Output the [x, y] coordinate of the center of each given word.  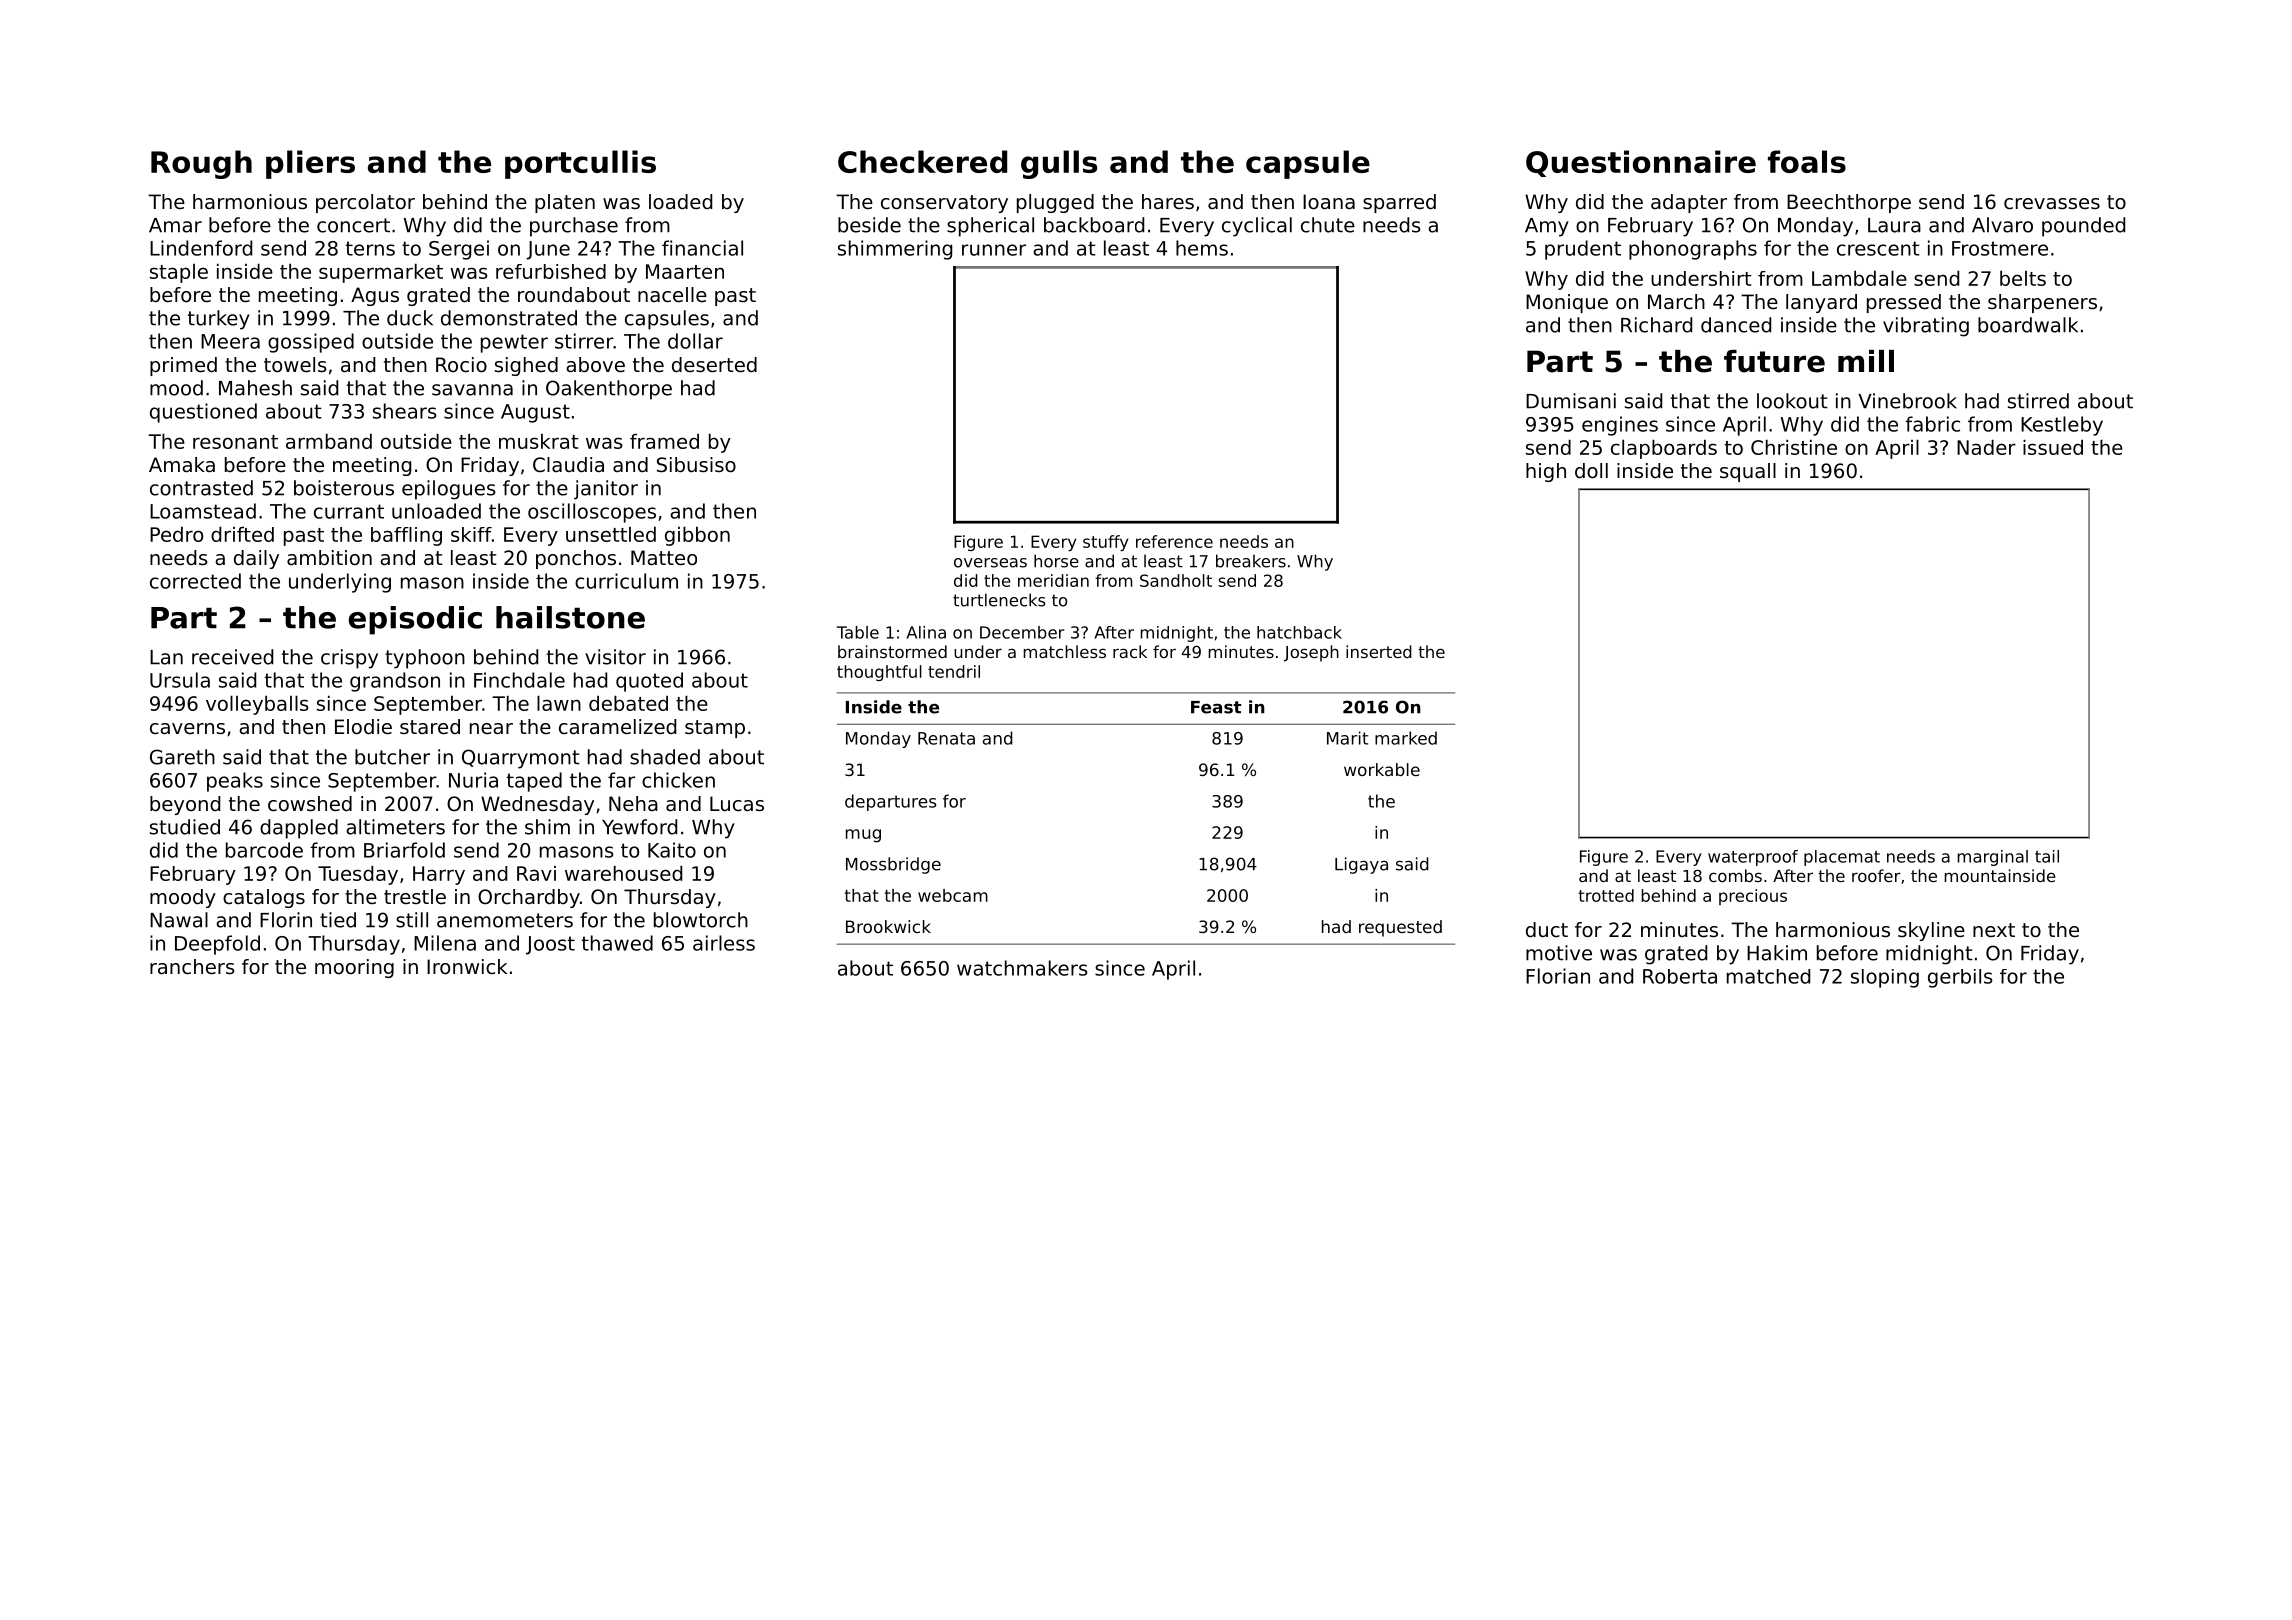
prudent [1583, 250]
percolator [365, 203]
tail [2047, 856]
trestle [415, 897]
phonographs [1693, 250]
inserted [1379, 651]
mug [863, 836]
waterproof [1753, 858]
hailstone [570, 617]
